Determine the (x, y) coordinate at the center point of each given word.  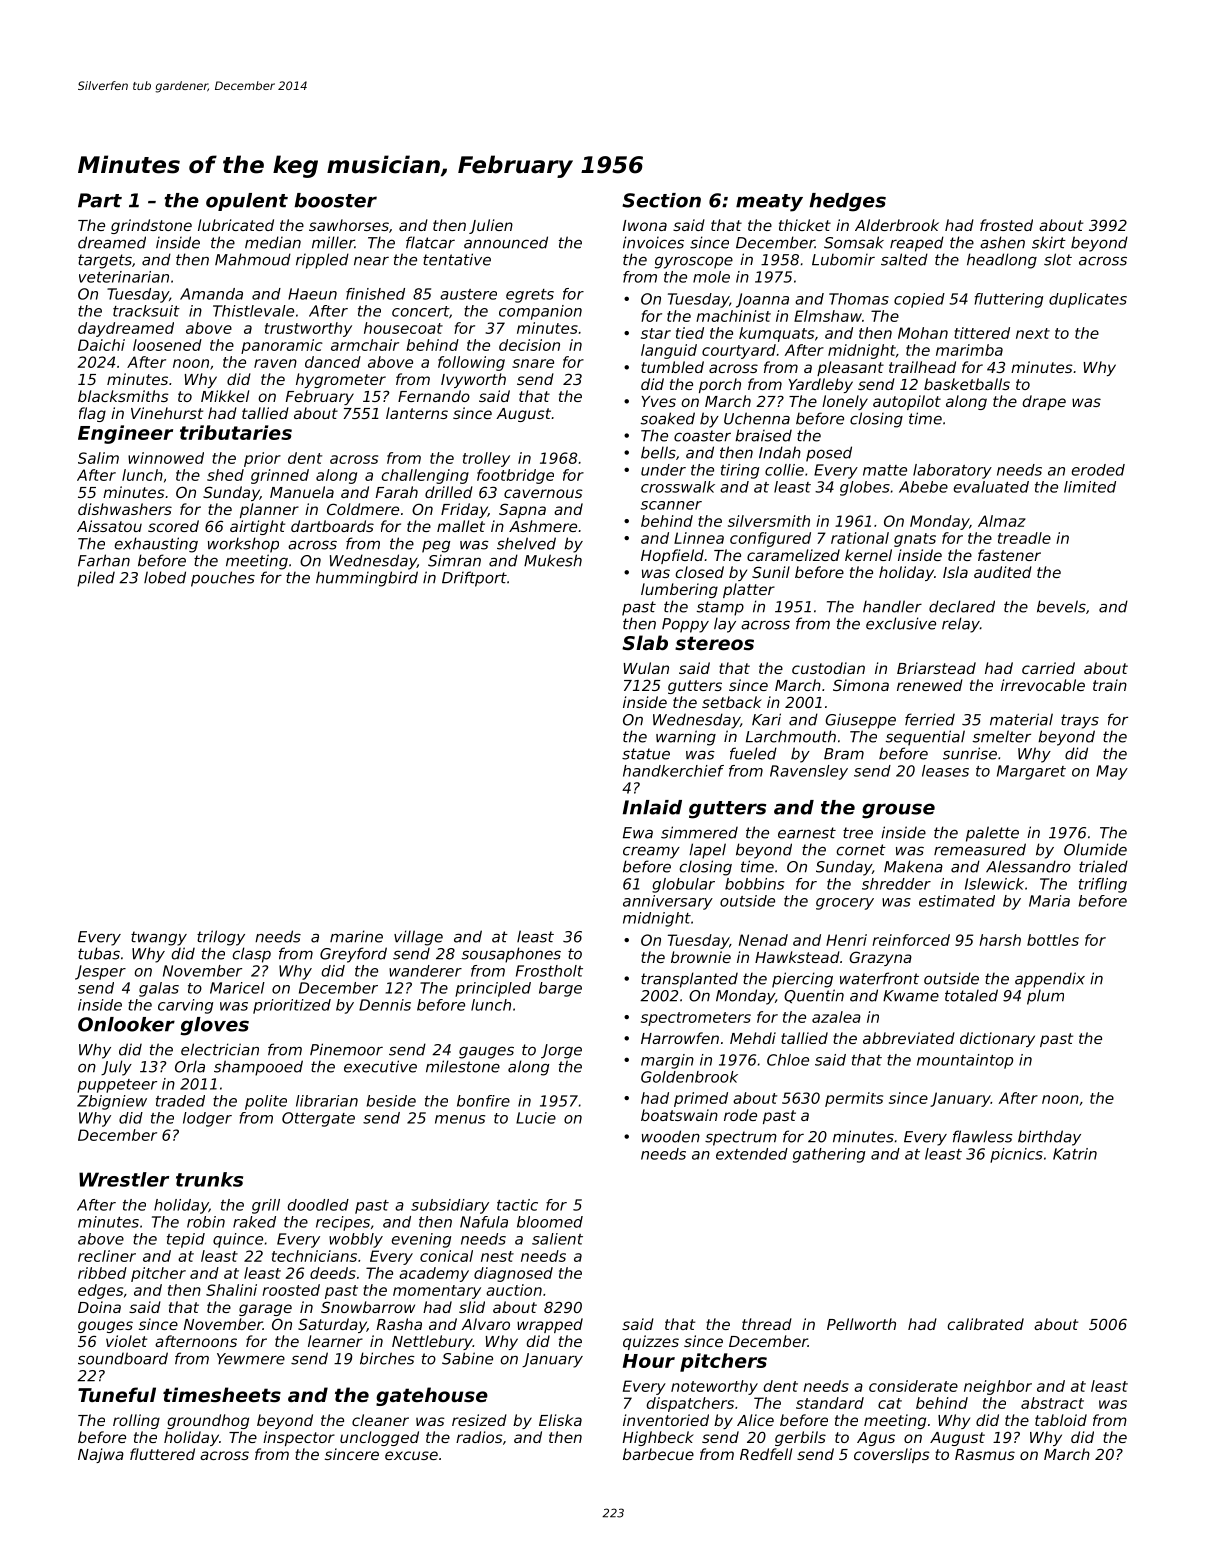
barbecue (658, 1454)
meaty (769, 203)
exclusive (901, 623)
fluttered (162, 1454)
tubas (99, 953)
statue (646, 754)
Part (100, 200)
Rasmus (985, 1454)
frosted (1006, 225)
